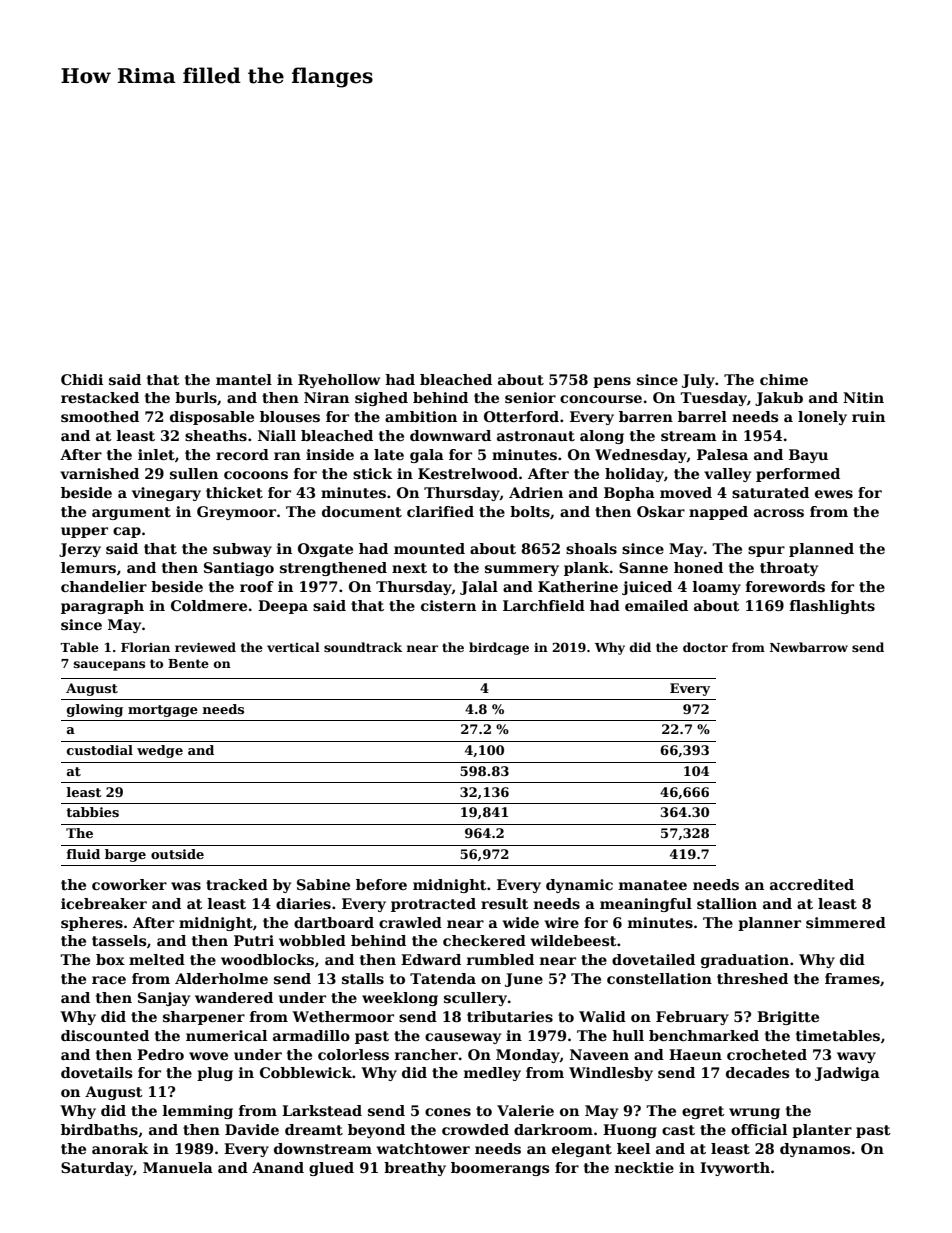  What do you see at coordinates (178, 1167) in the page?
I see `Manuela` at bounding box center [178, 1167].
